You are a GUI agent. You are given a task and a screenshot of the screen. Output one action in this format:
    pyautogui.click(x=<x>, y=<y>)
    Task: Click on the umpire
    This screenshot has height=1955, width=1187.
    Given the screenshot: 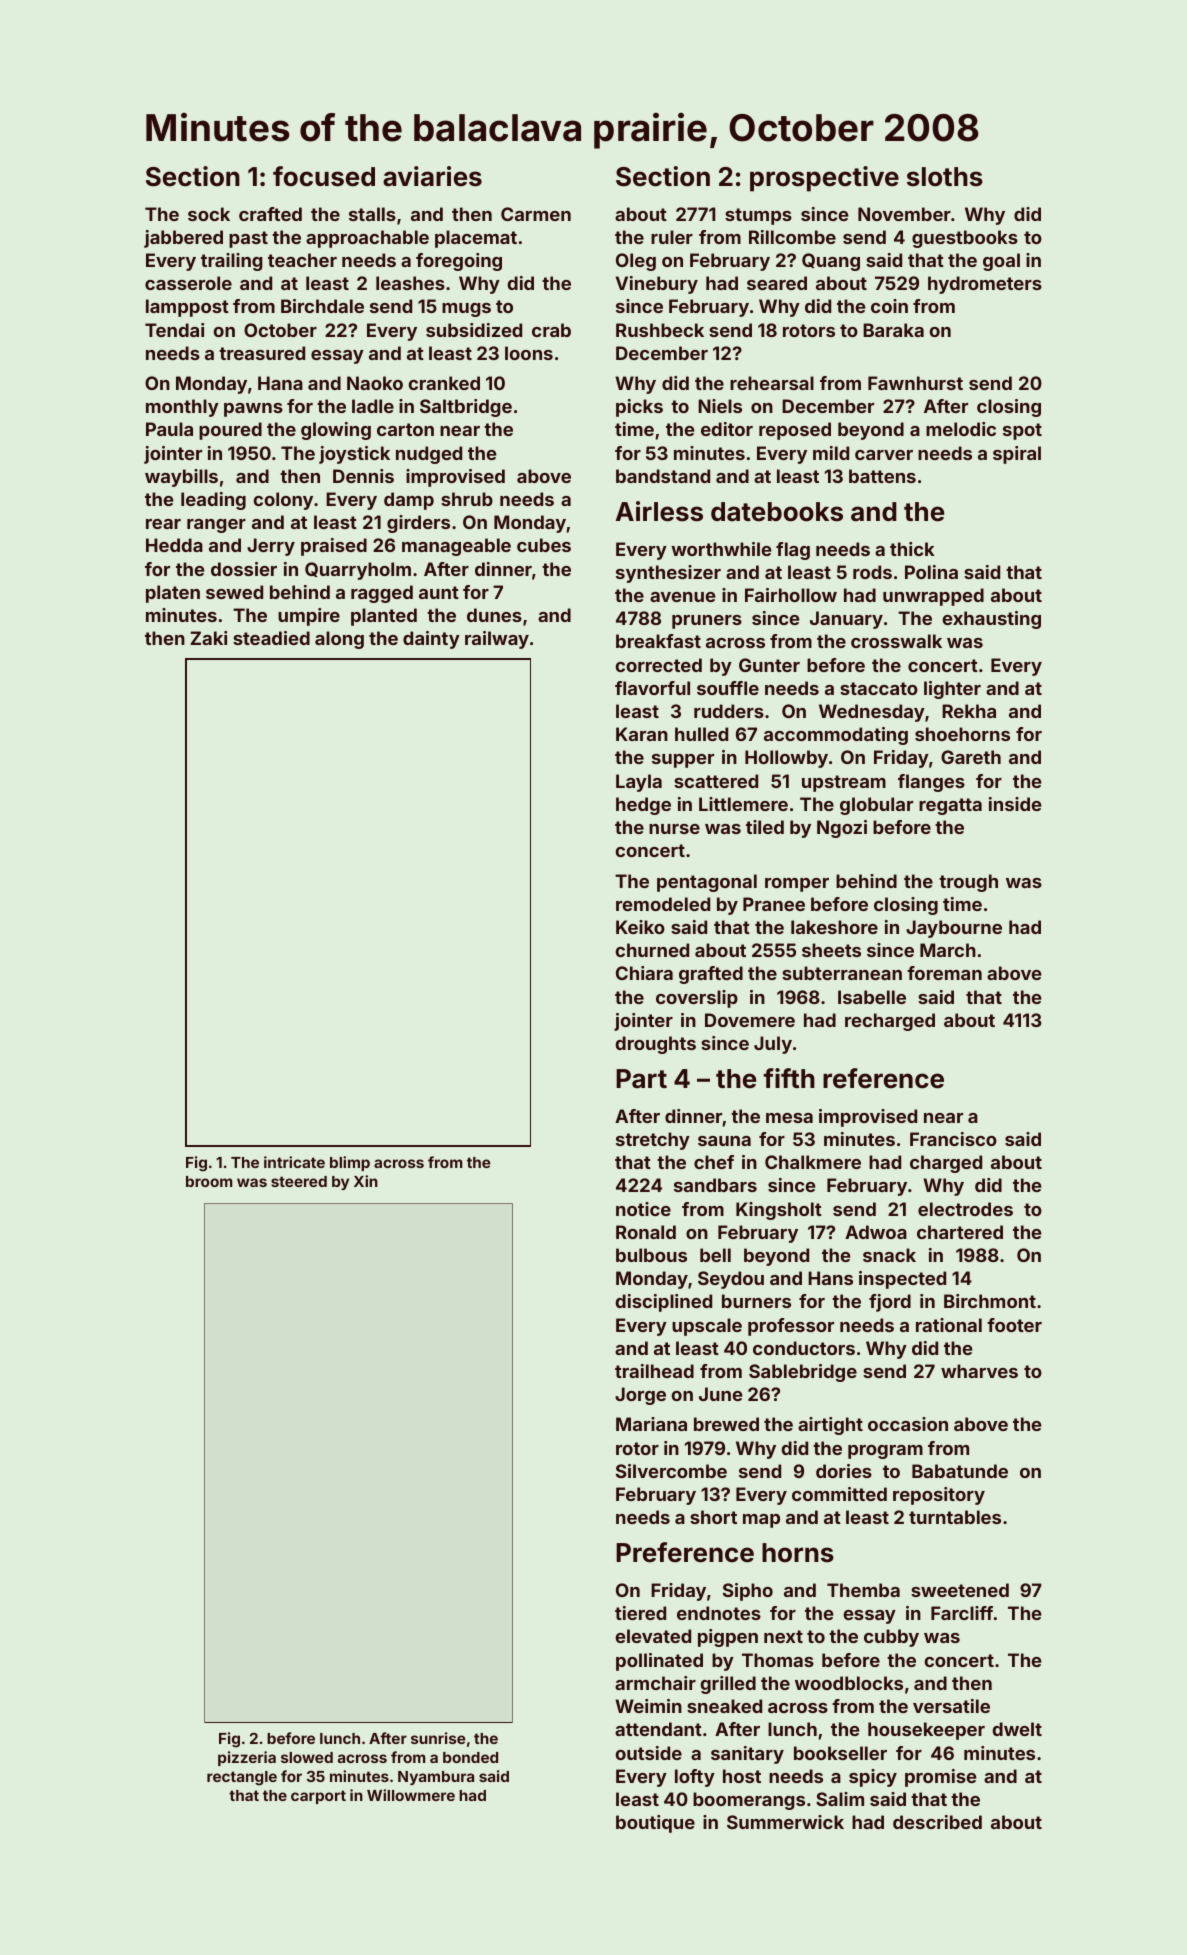 What is the action you would take?
    pyautogui.click(x=309, y=617)
